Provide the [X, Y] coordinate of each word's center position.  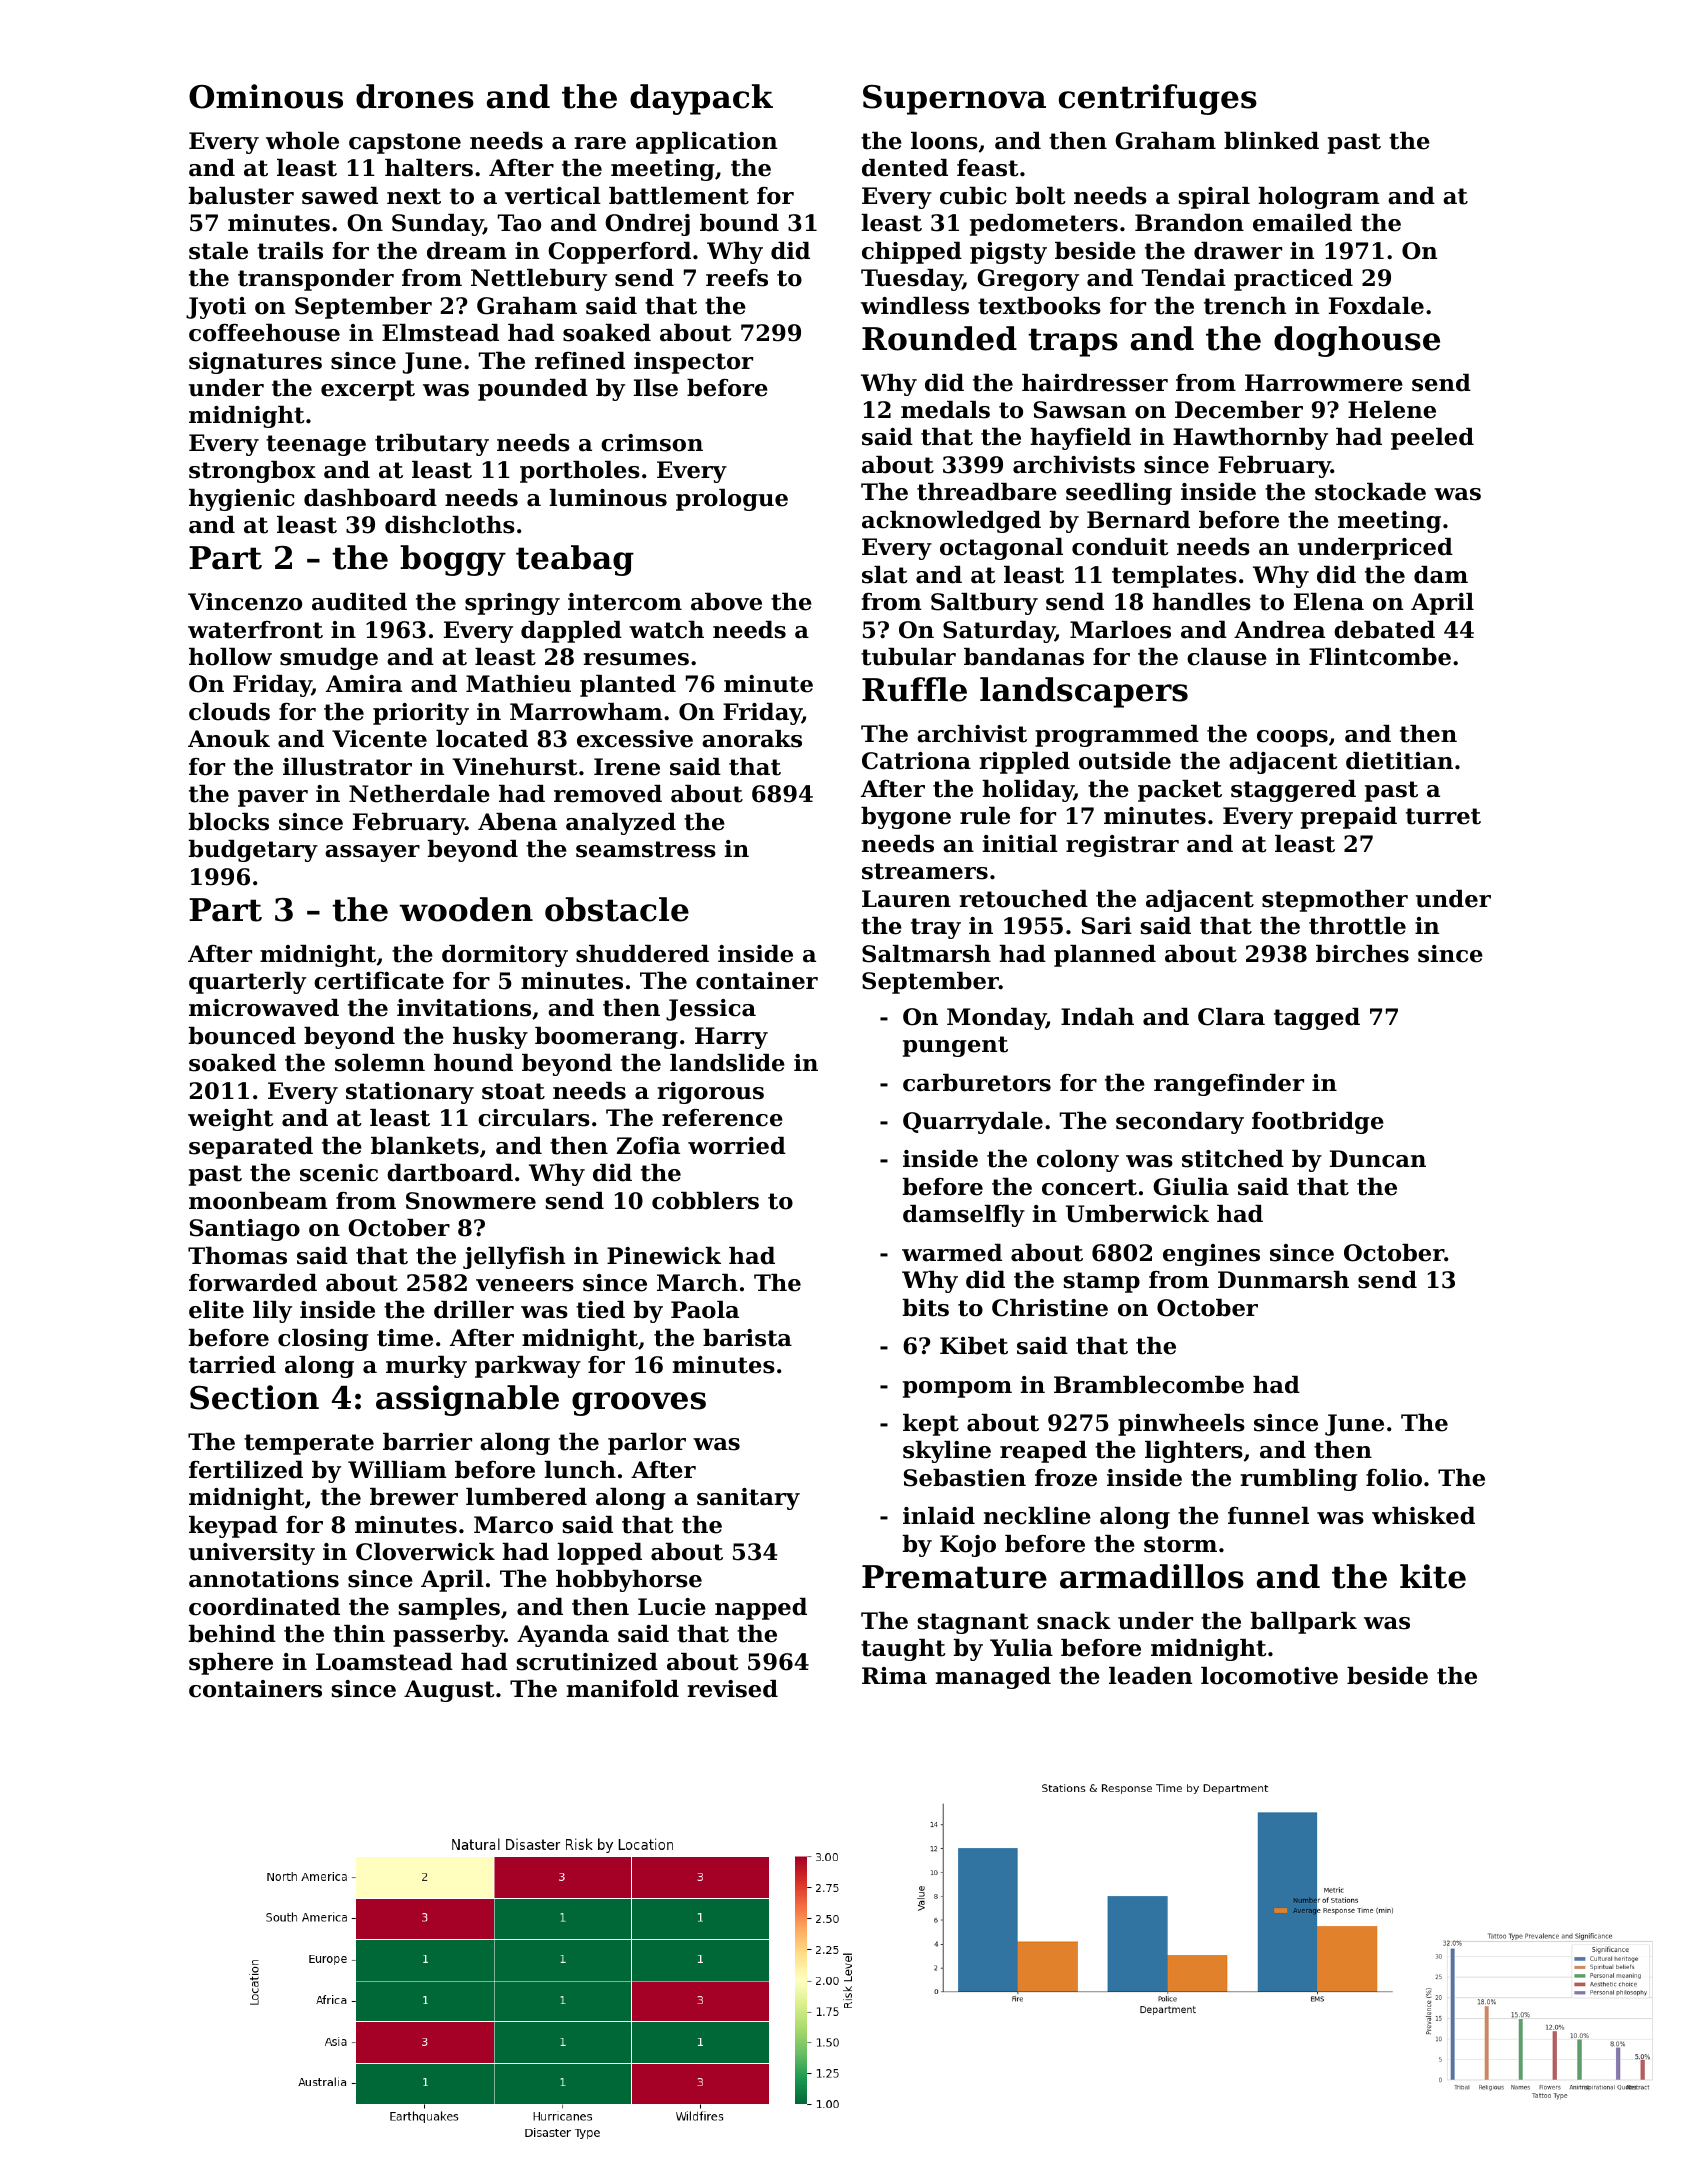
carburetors [977, 1083]
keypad [233, 1527]
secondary [1180, 1123]
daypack [701, 99]
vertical [553, 196]
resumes [636, 659]
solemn [380, 1063]
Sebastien [965, 1478]
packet [1180, 791]
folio [1394, 1478]
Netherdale [419, 794]
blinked [1271, 141]
